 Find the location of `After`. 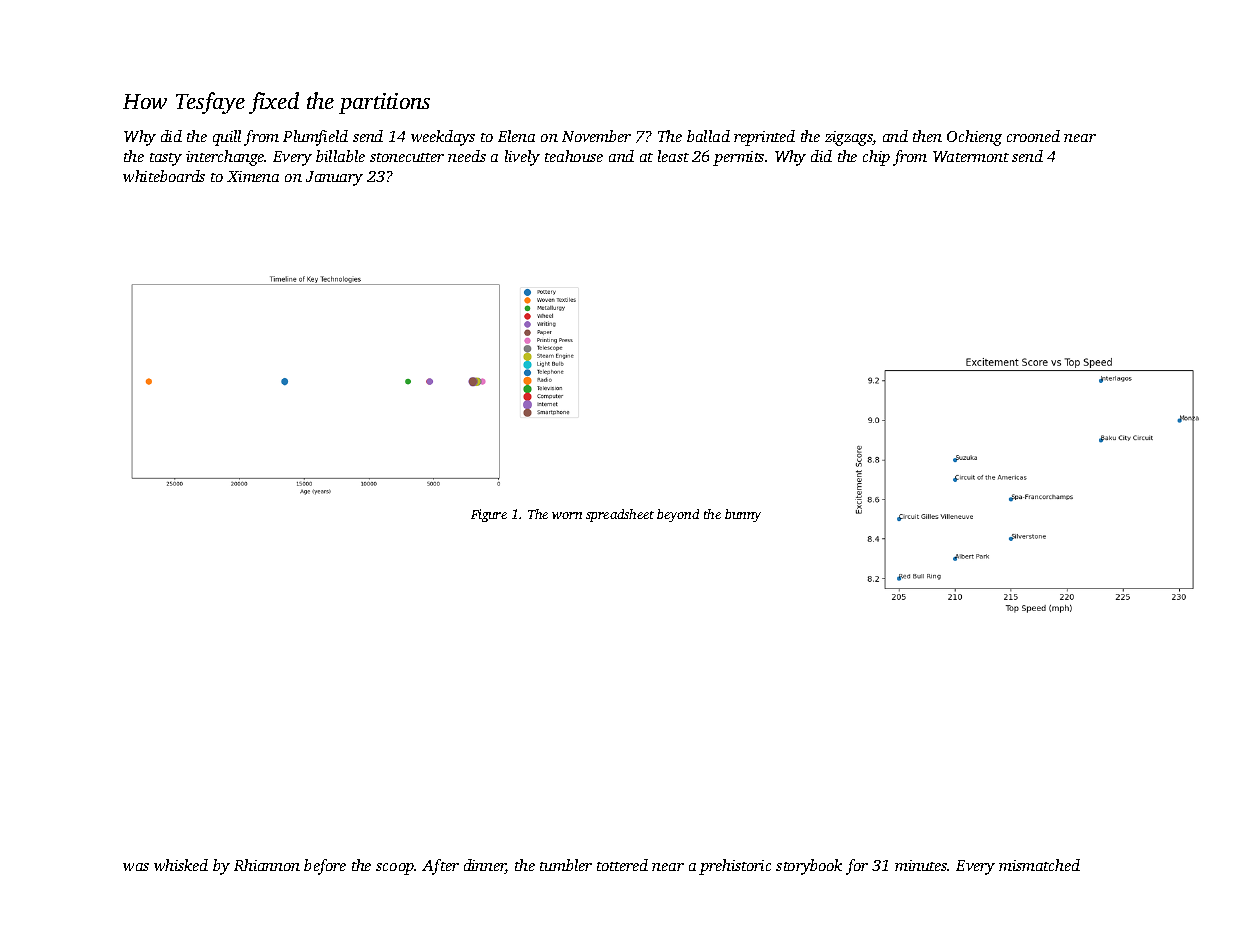

After is located at coordinates (440, 867).
